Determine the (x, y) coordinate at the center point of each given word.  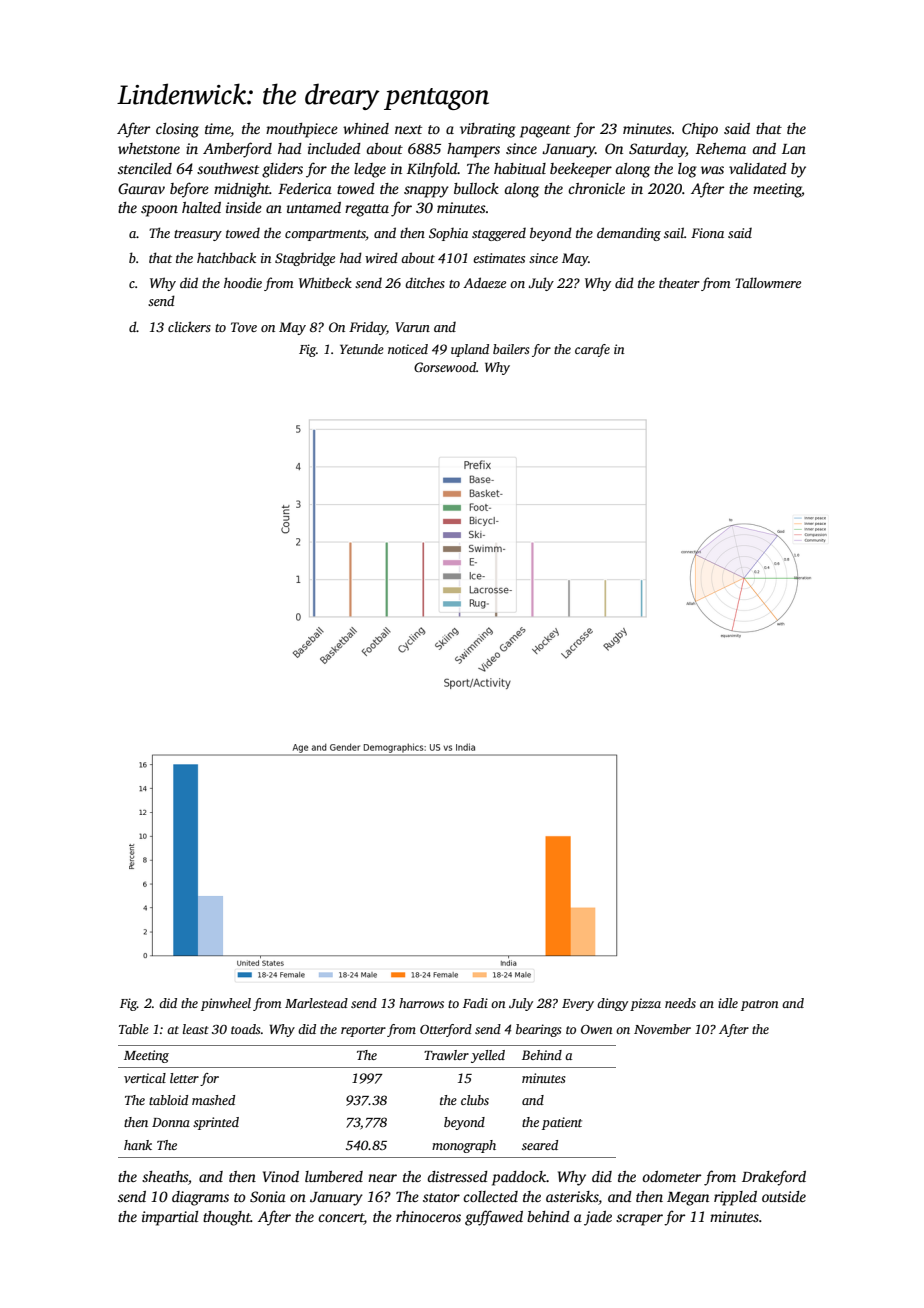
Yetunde (362, 349)
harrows (421, 1003)
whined (366, 128)
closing (177, 130)
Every (578, 1005)
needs (680, 1003)
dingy (612, 1004)
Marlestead (316, 1003)
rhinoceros (428, 1216)
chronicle (596, 188)
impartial (170, 1218)
